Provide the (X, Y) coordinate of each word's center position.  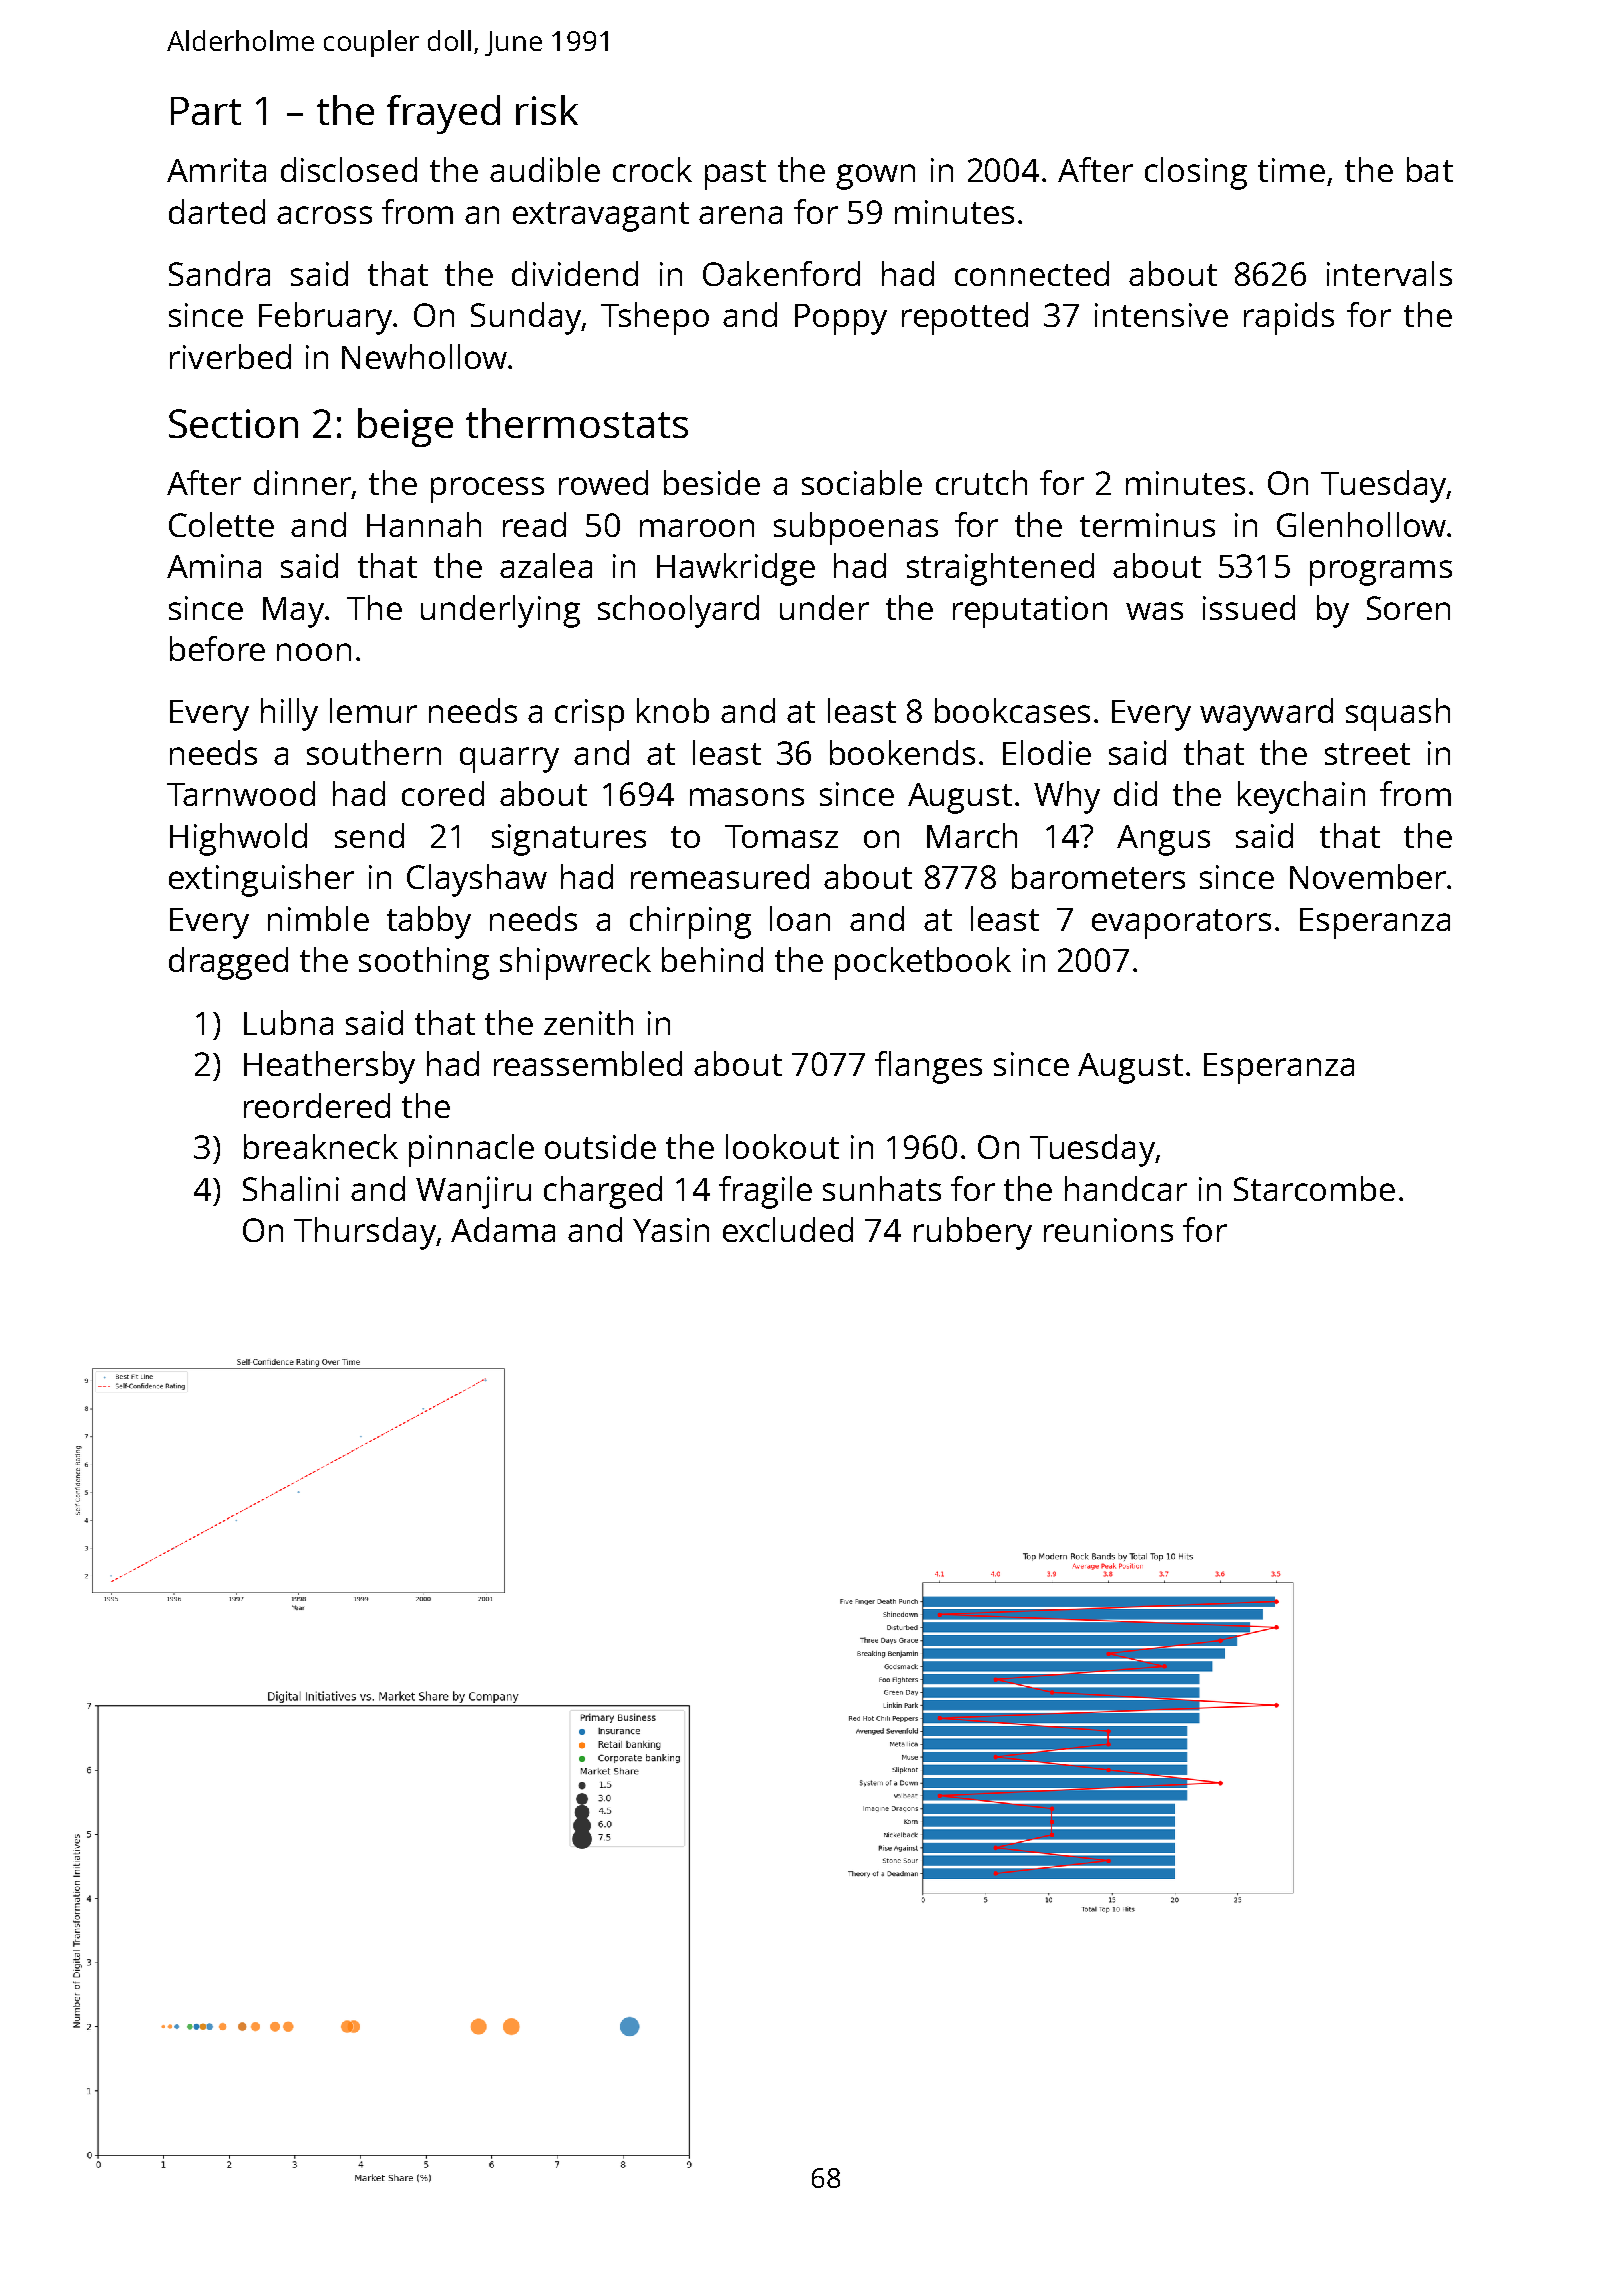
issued (1249, 607)
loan (800, 918)
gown (875, 177)
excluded (788, 1229)
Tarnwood (241, 793)
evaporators (1181, 924)
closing (1196, 173)
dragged (228, 963)
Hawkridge (736, 569)
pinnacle (471, 1150)
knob (673, 710)
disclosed (349, 169)
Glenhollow (1361, 524)
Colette (221, 524)
